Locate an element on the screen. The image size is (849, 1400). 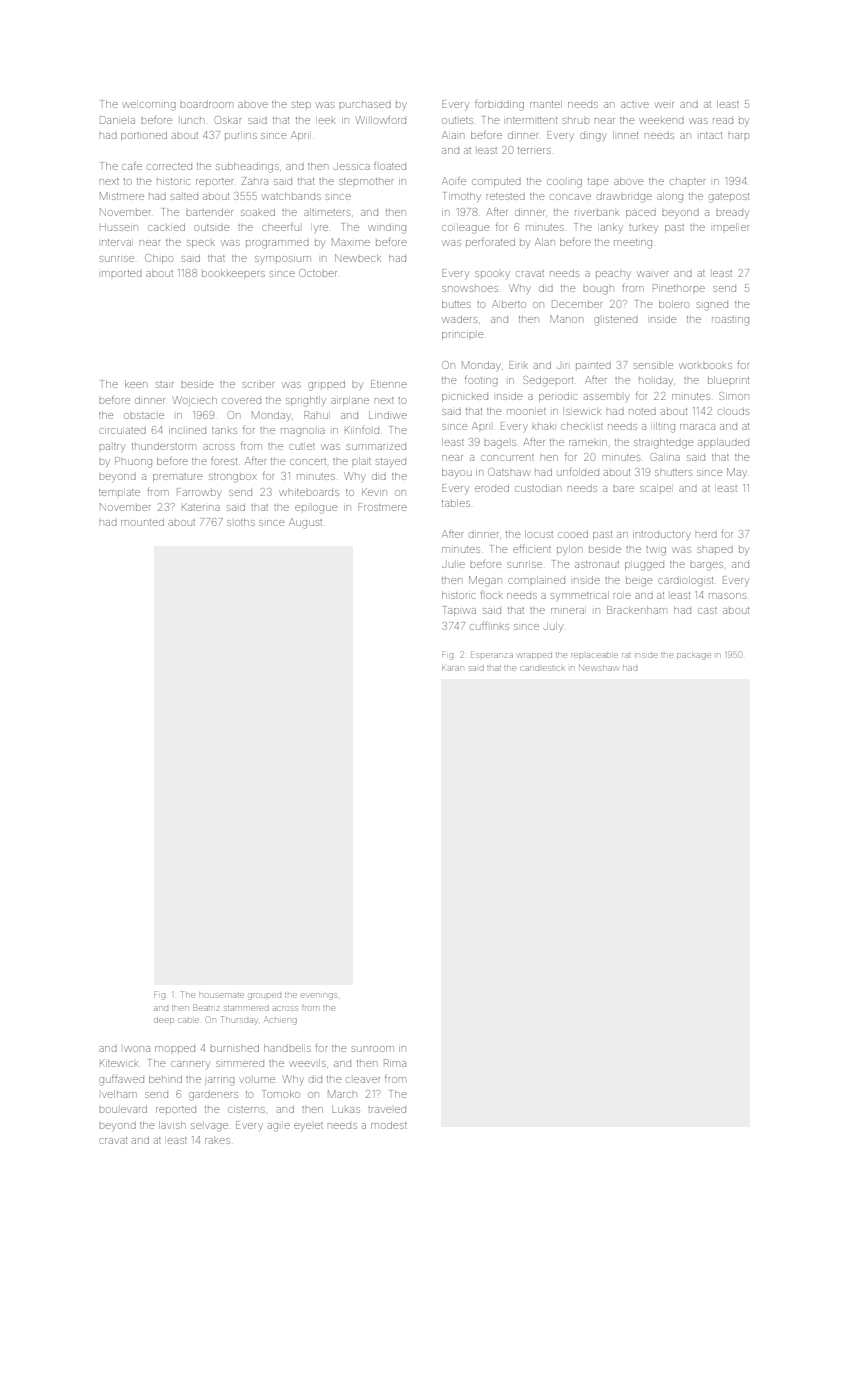
workbooks is located at coordinates (706, 366).
